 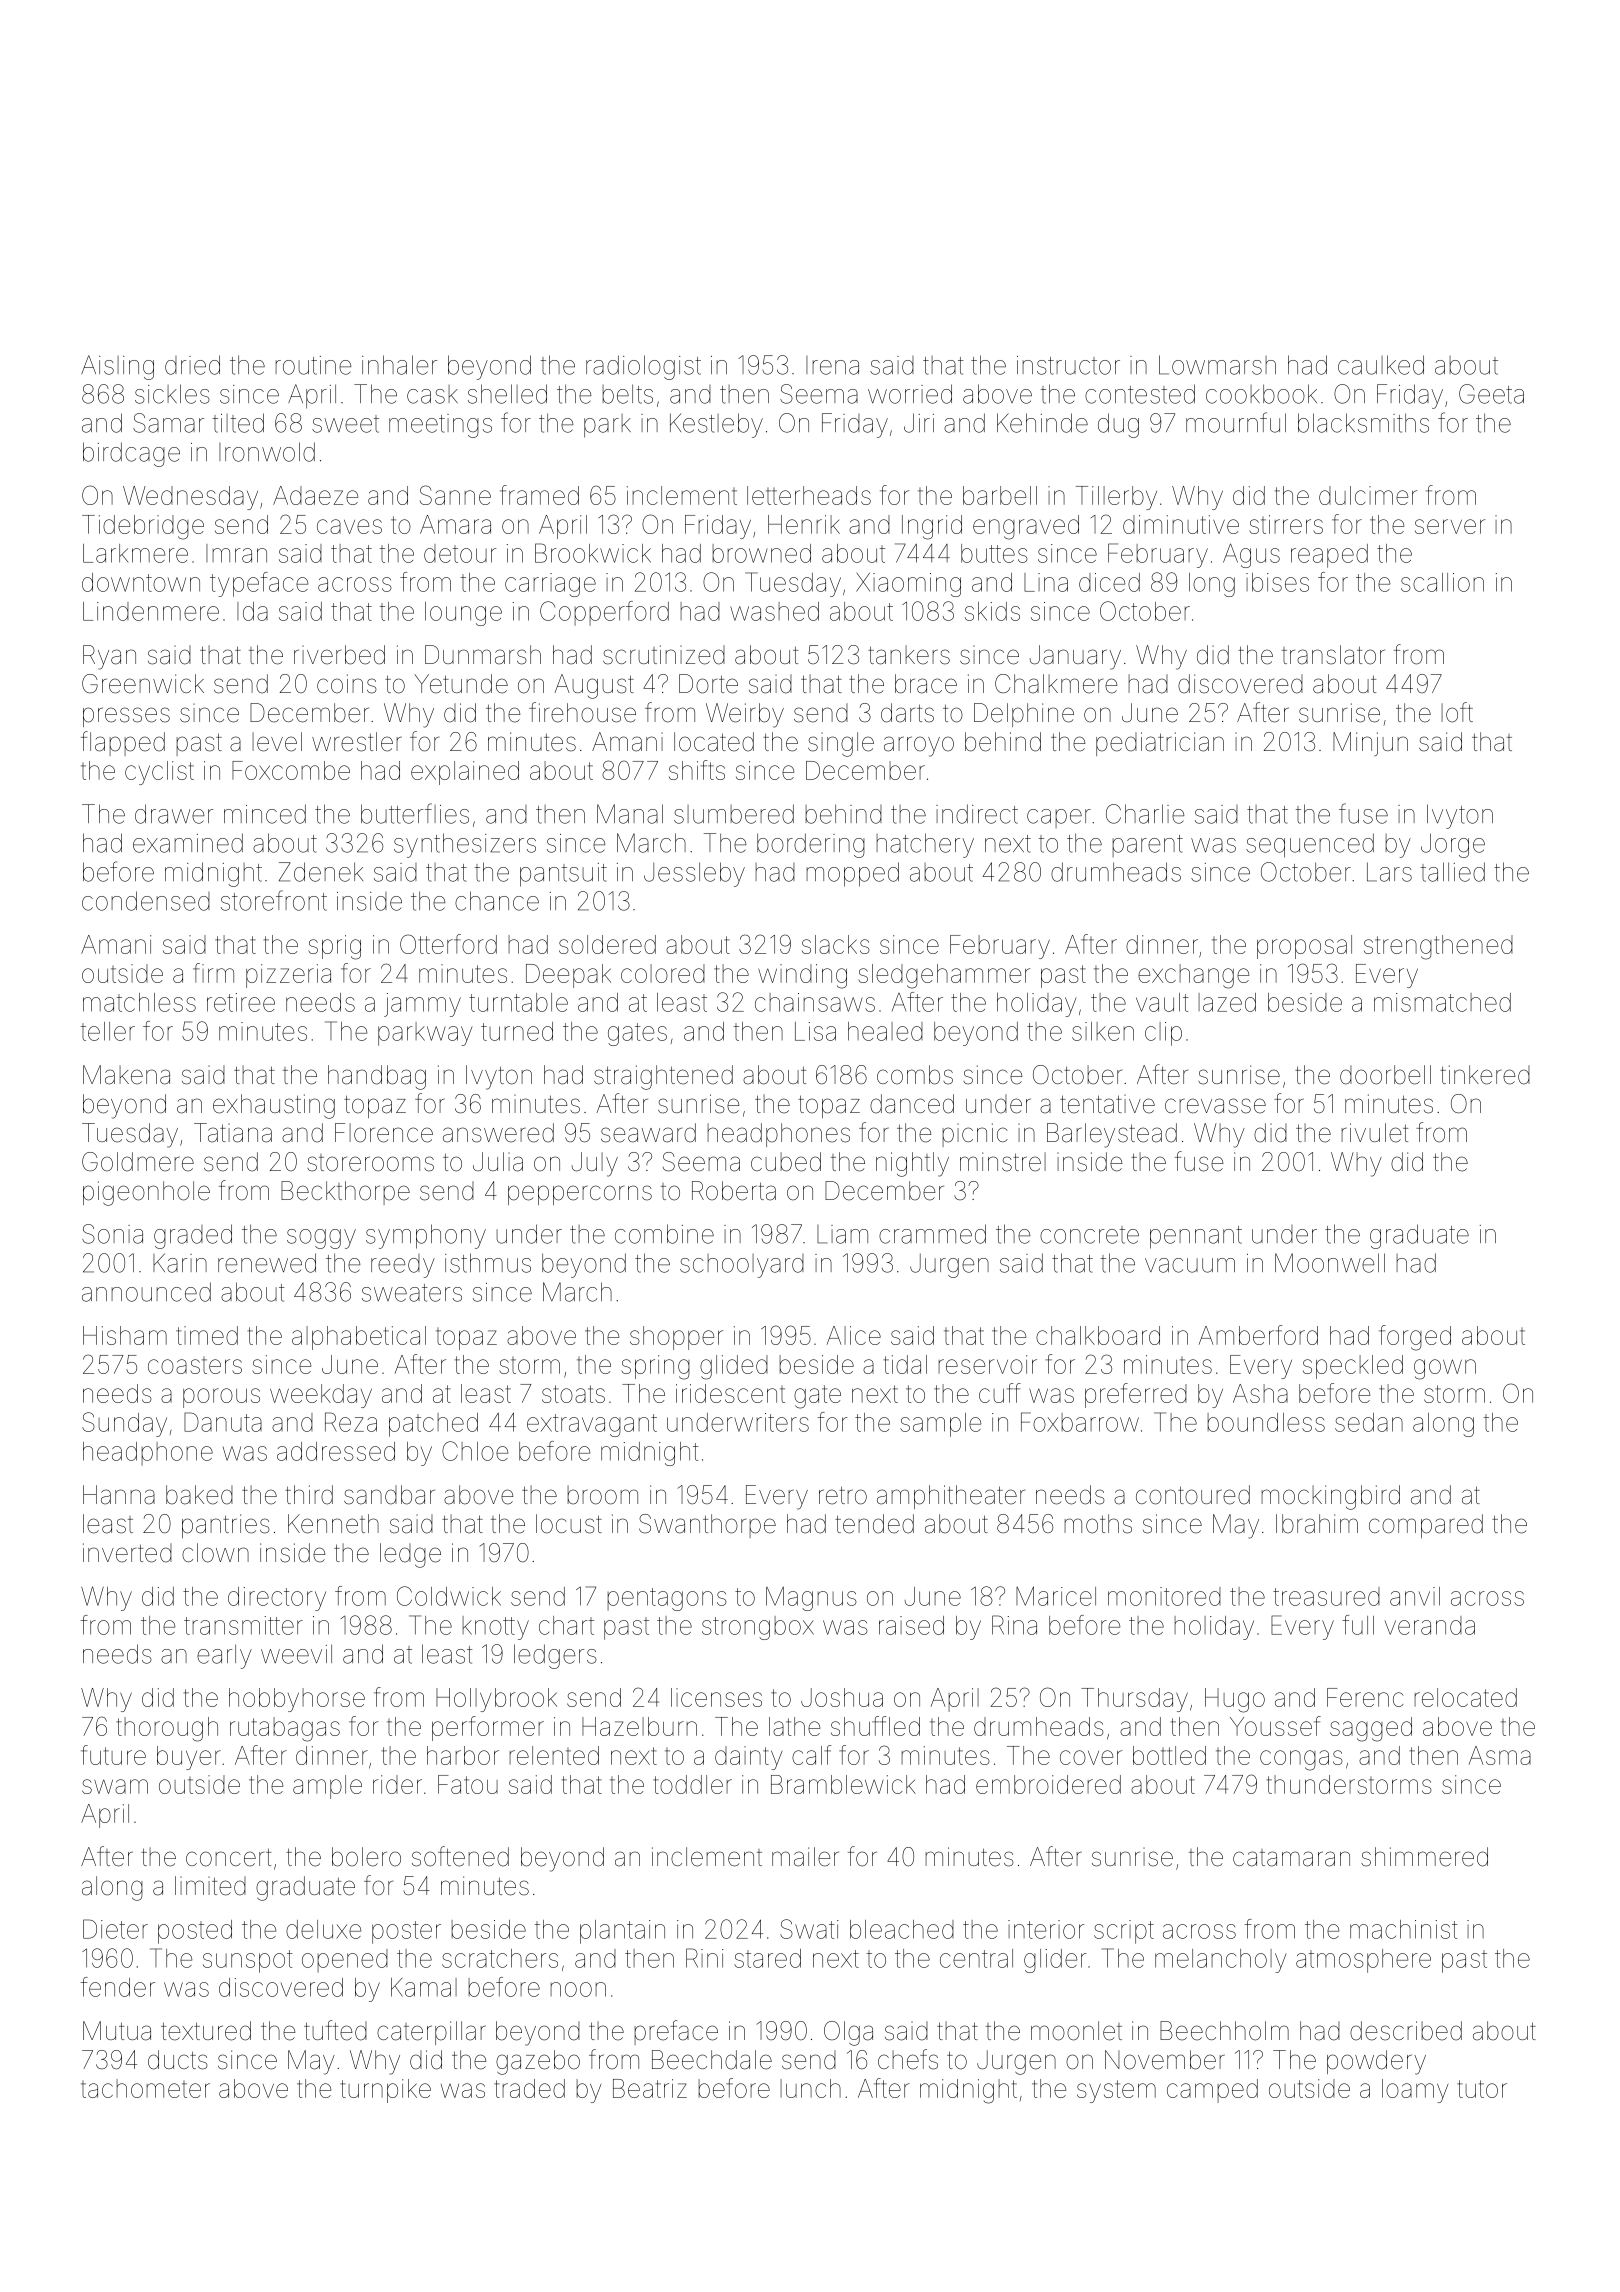 I want to click on Roberta, so click(x=734, y=1191).
